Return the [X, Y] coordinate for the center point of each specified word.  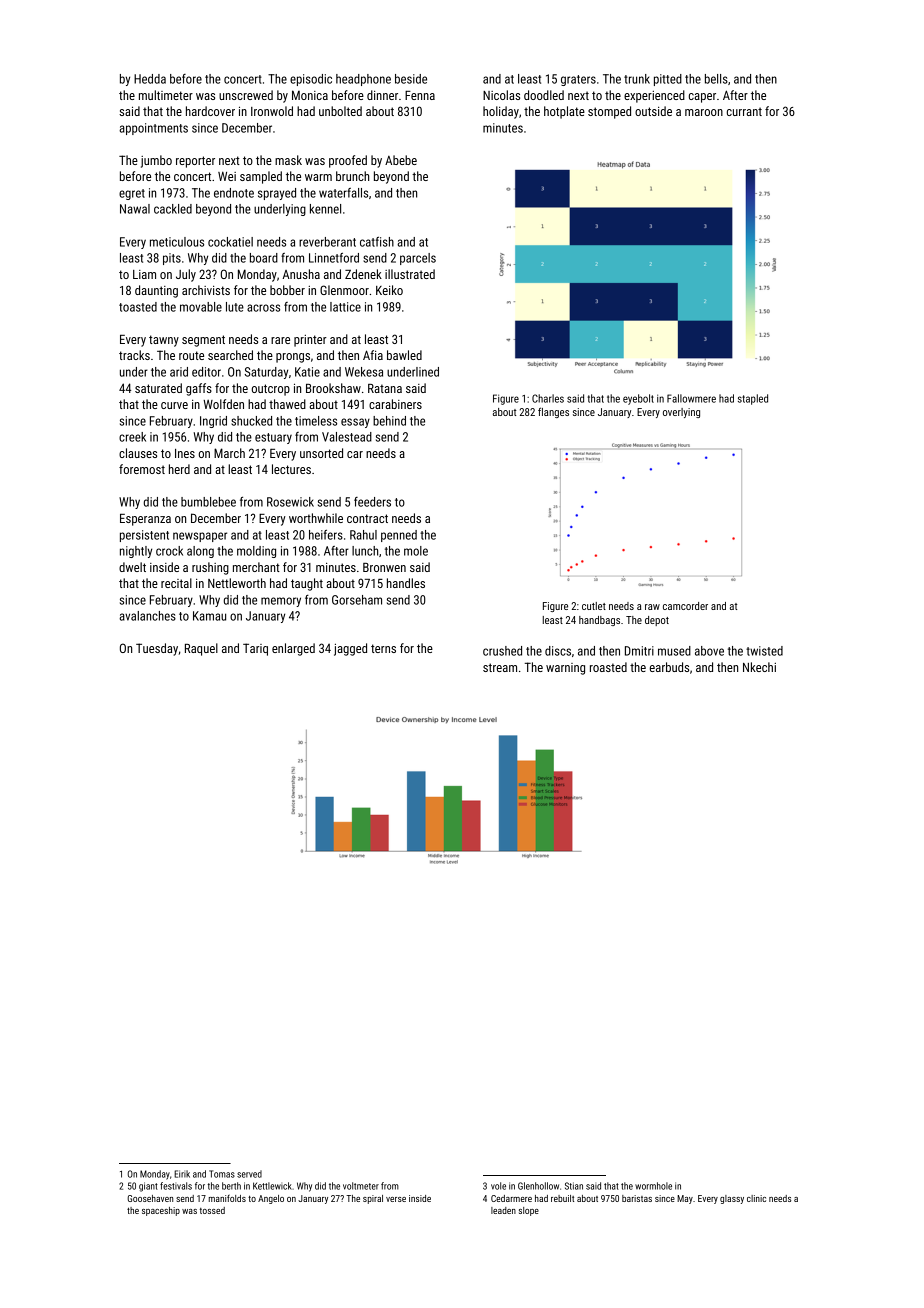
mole [416, 551]
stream [500, 667]
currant [744, 111]
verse [396, 1199]
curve [174, 405]
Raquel [201, 649]
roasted [608, 667]
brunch [352, 176]
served [249, 1174]
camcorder [685, 606]
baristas [637, 1198]
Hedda [150, 79]
